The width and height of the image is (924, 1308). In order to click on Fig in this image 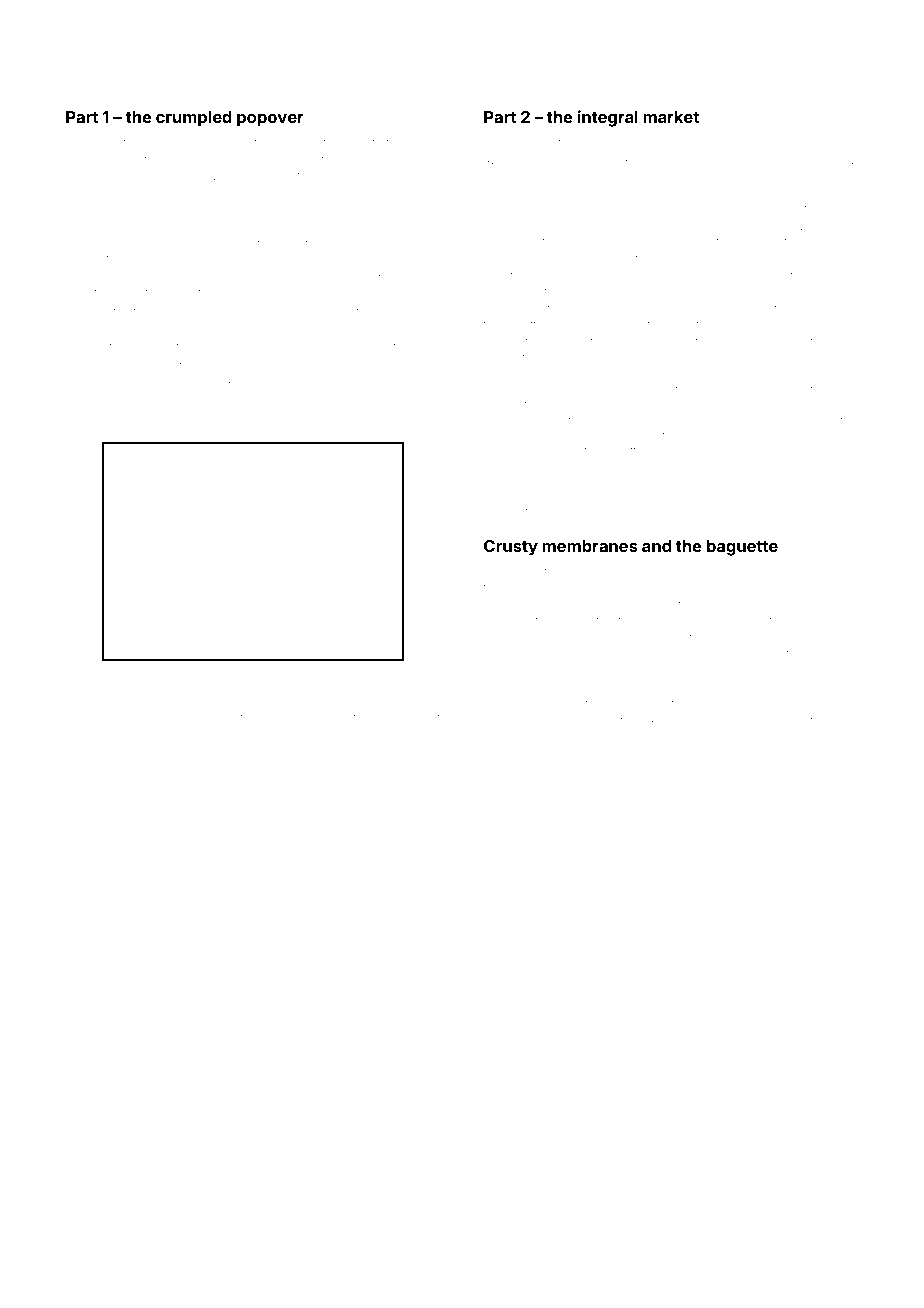, I will do `click(115, 673)`.
